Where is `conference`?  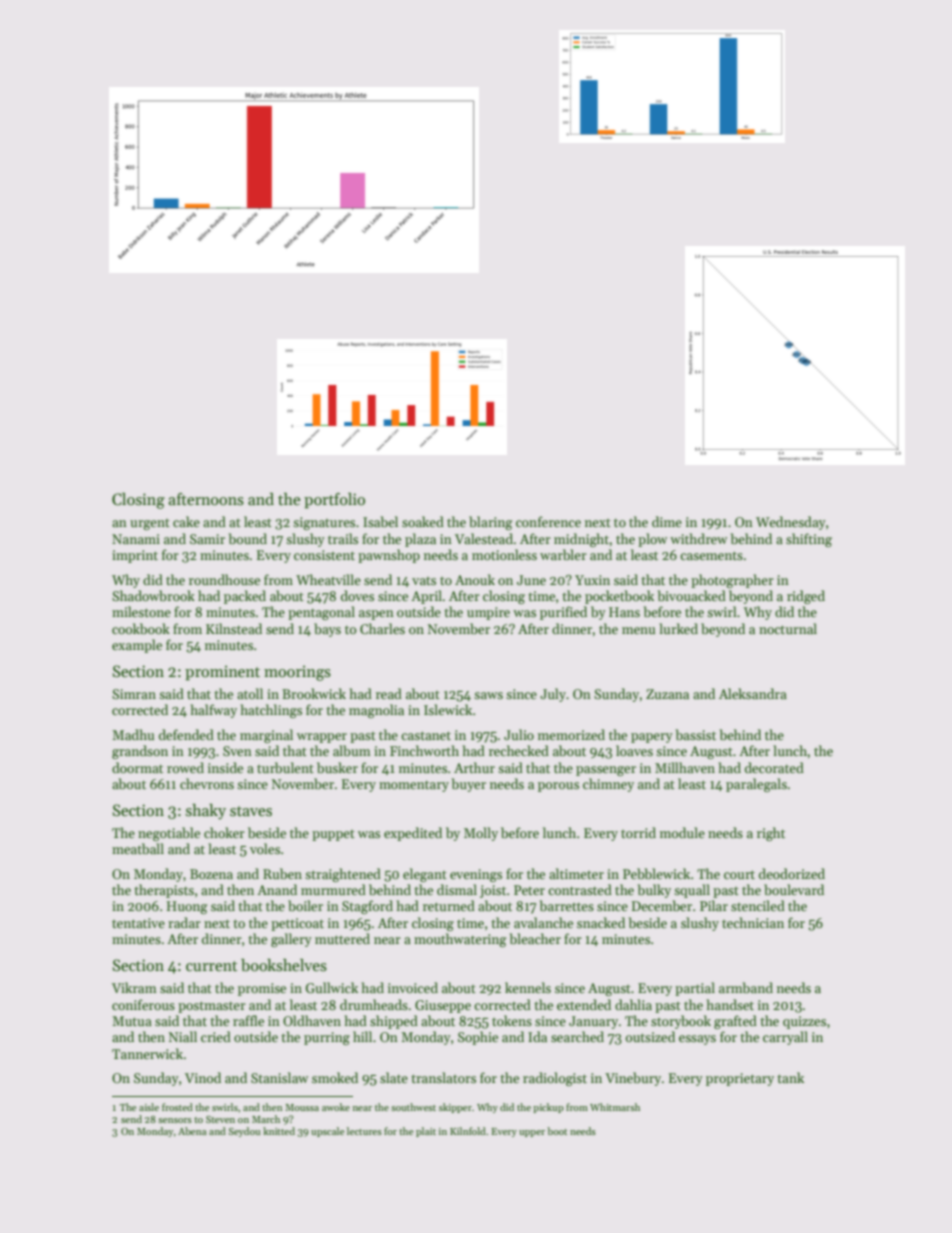
conference is located at coordinates (548, 521).
